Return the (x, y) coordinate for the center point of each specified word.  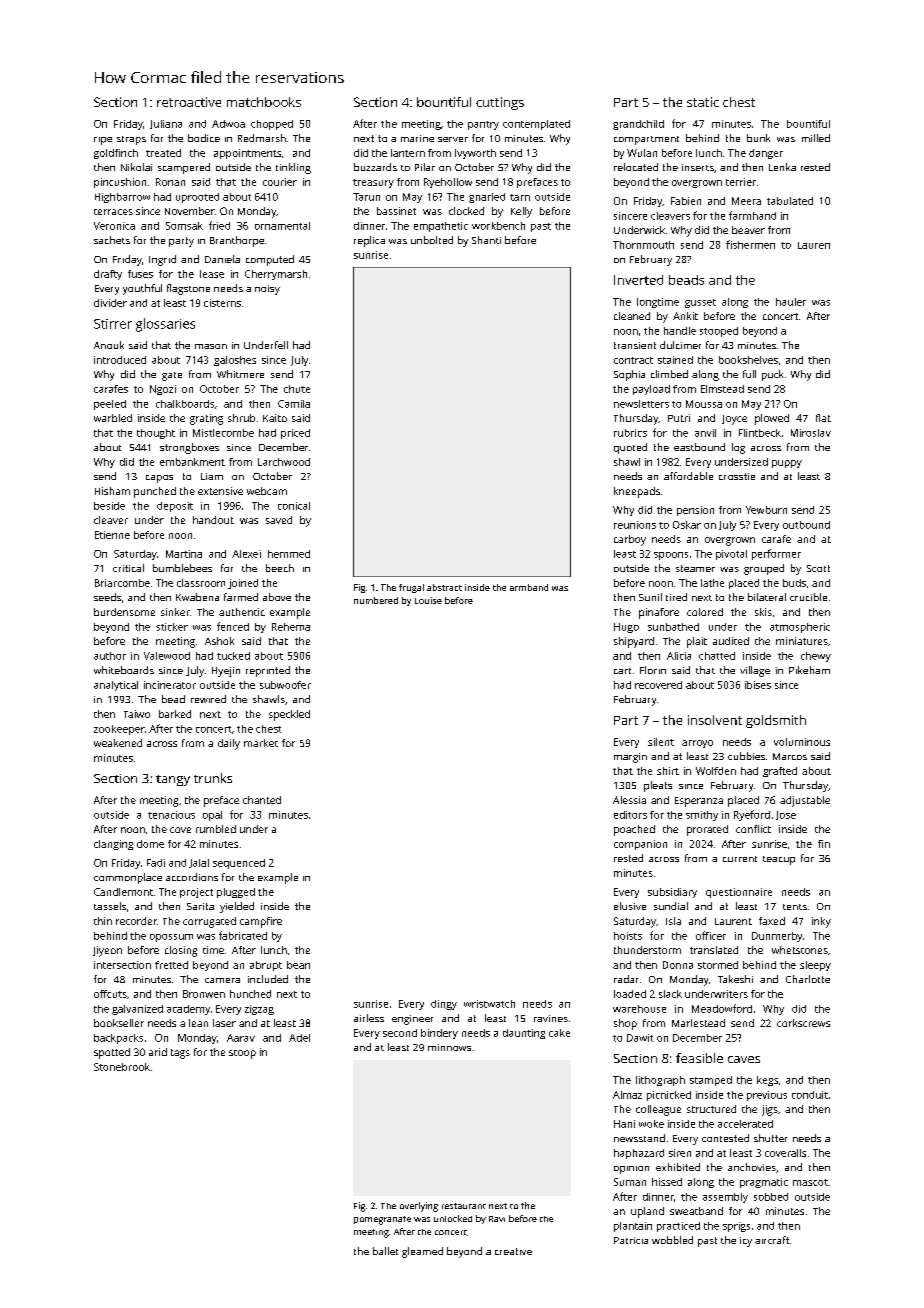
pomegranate (382, 1220)
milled (816, 138)
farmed (241, 597)
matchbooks (264, 102)
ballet (385, 1251)
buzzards (375, 167)
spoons (671, 556)
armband (529, 587)
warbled (113, 418)
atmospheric (800, 628)
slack (670, 994)
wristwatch (489, 1004)
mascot (810, 1182)
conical (294, 506)
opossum (171, 938)
